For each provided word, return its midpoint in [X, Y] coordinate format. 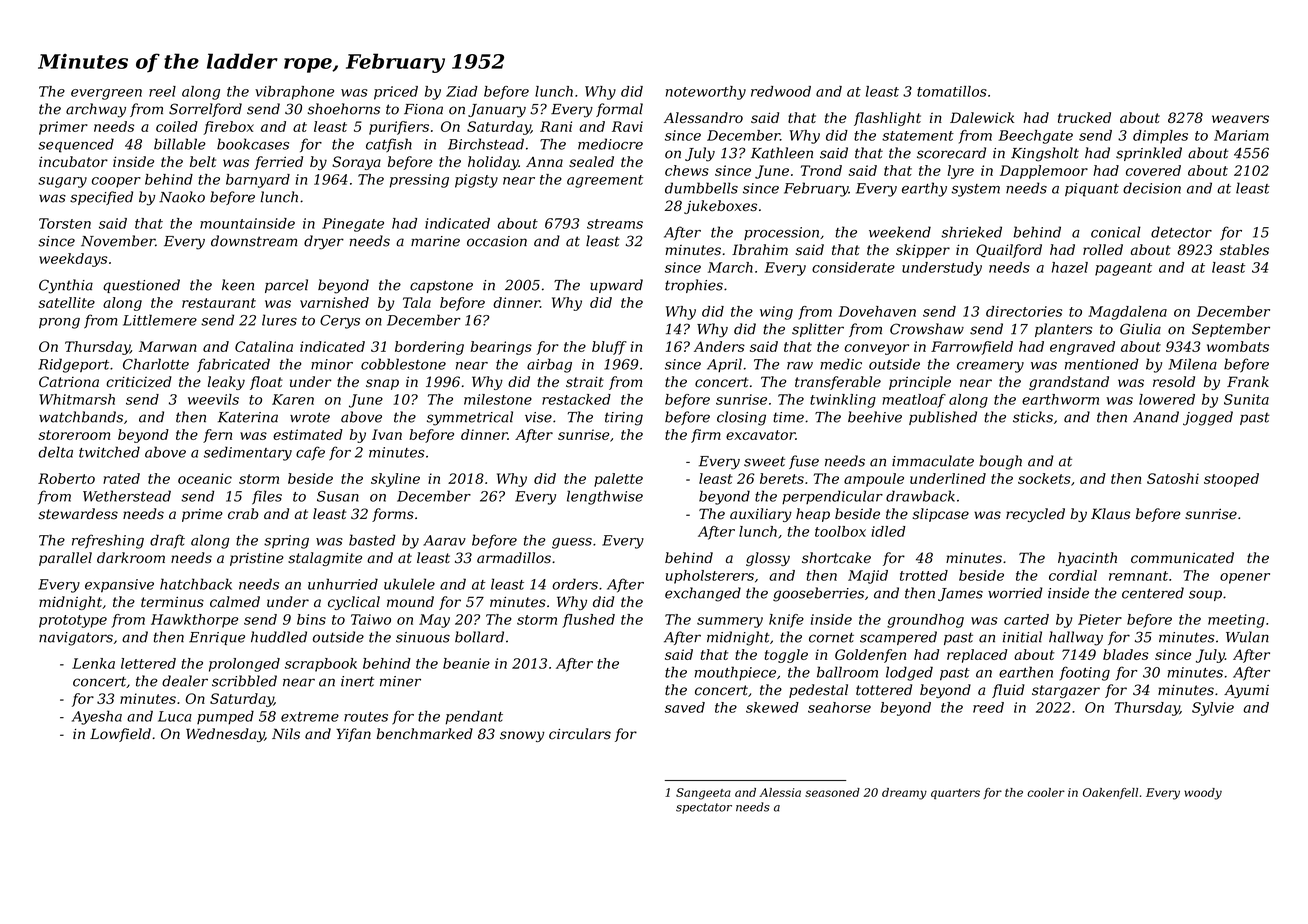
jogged [1208, 418]
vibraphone [294, 93]
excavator [760, 435]
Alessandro [703, 117]
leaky [226, 383]
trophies [694, 286]
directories [1024, 311]
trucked [1084, 117]
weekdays [73, 260]
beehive [875, 417]
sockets [1044, 478]
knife [786, 621]
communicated [1182, 558]
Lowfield [120, 735]
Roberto [66, 478]
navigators [76, 639]
